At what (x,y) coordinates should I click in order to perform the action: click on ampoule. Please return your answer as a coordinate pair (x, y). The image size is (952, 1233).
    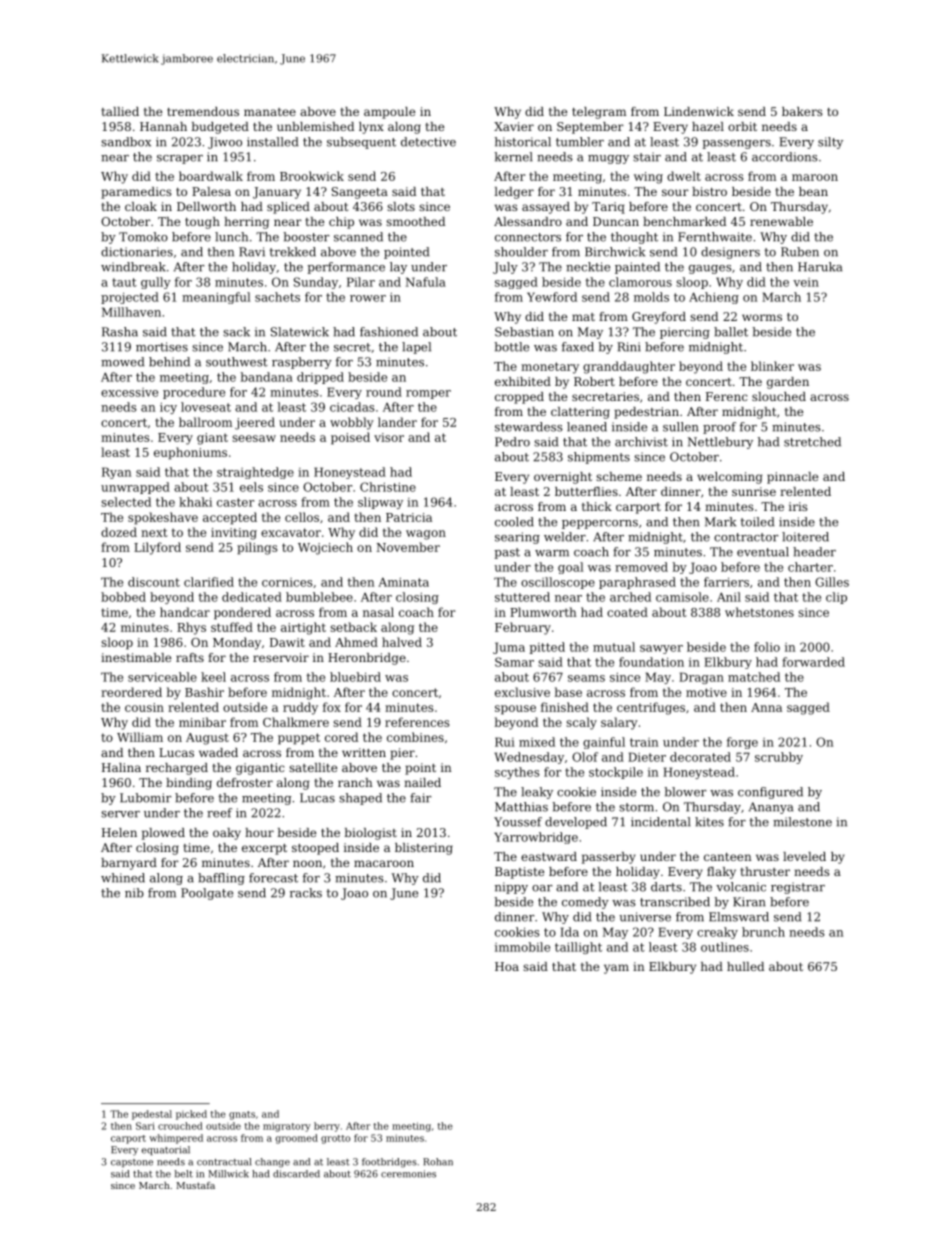
    Looking at the image, I should click on (389, 113).
